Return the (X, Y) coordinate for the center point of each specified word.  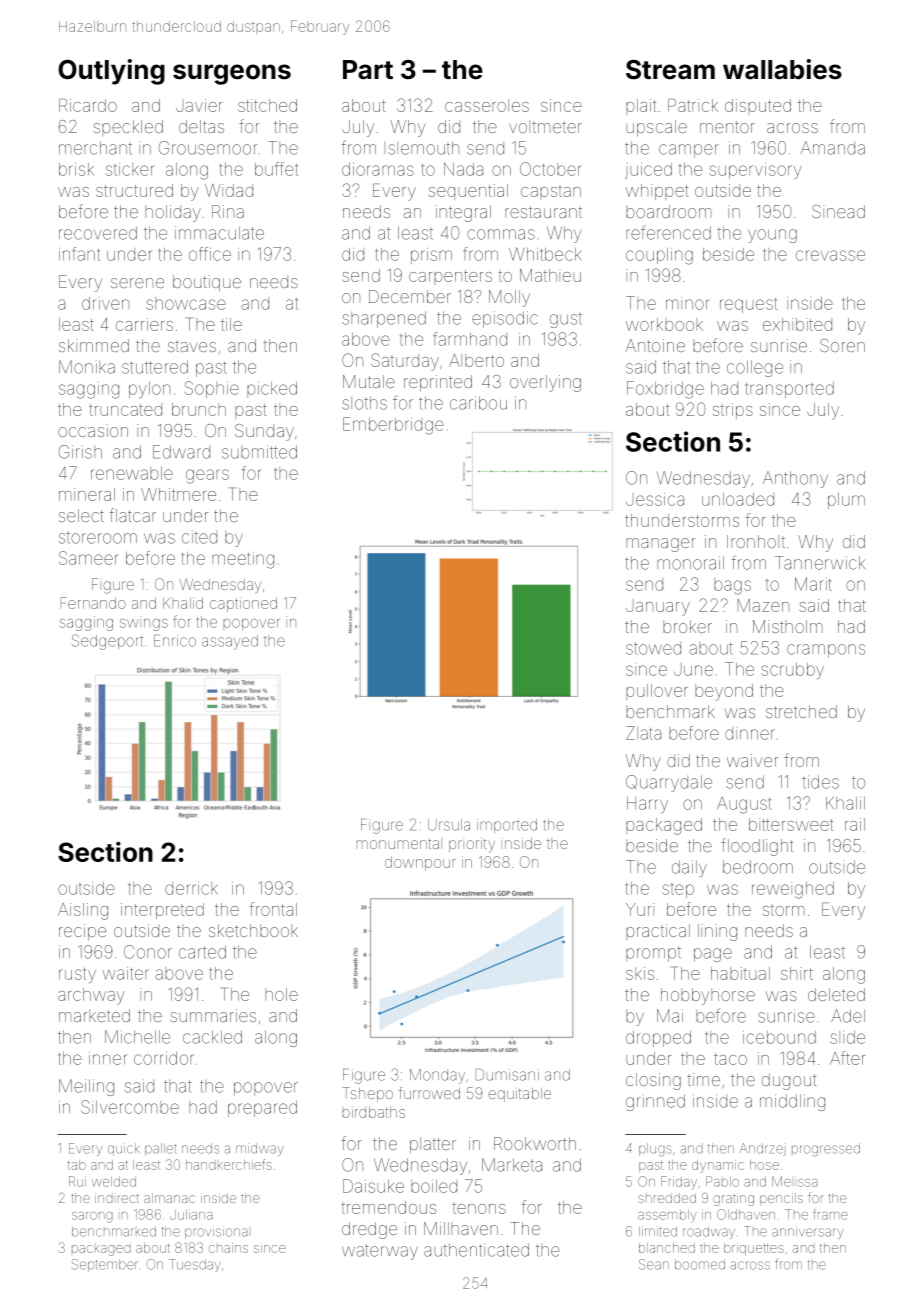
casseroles (487, 105)
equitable (520, 1095)
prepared (262, 1109)
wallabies (782, 69)
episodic (505, 319)
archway (91, 996)
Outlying (111, 72)
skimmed (94, 345)
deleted (836, 994)
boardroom (668, 211)
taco (730, 1059)
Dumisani (507, 1075)
